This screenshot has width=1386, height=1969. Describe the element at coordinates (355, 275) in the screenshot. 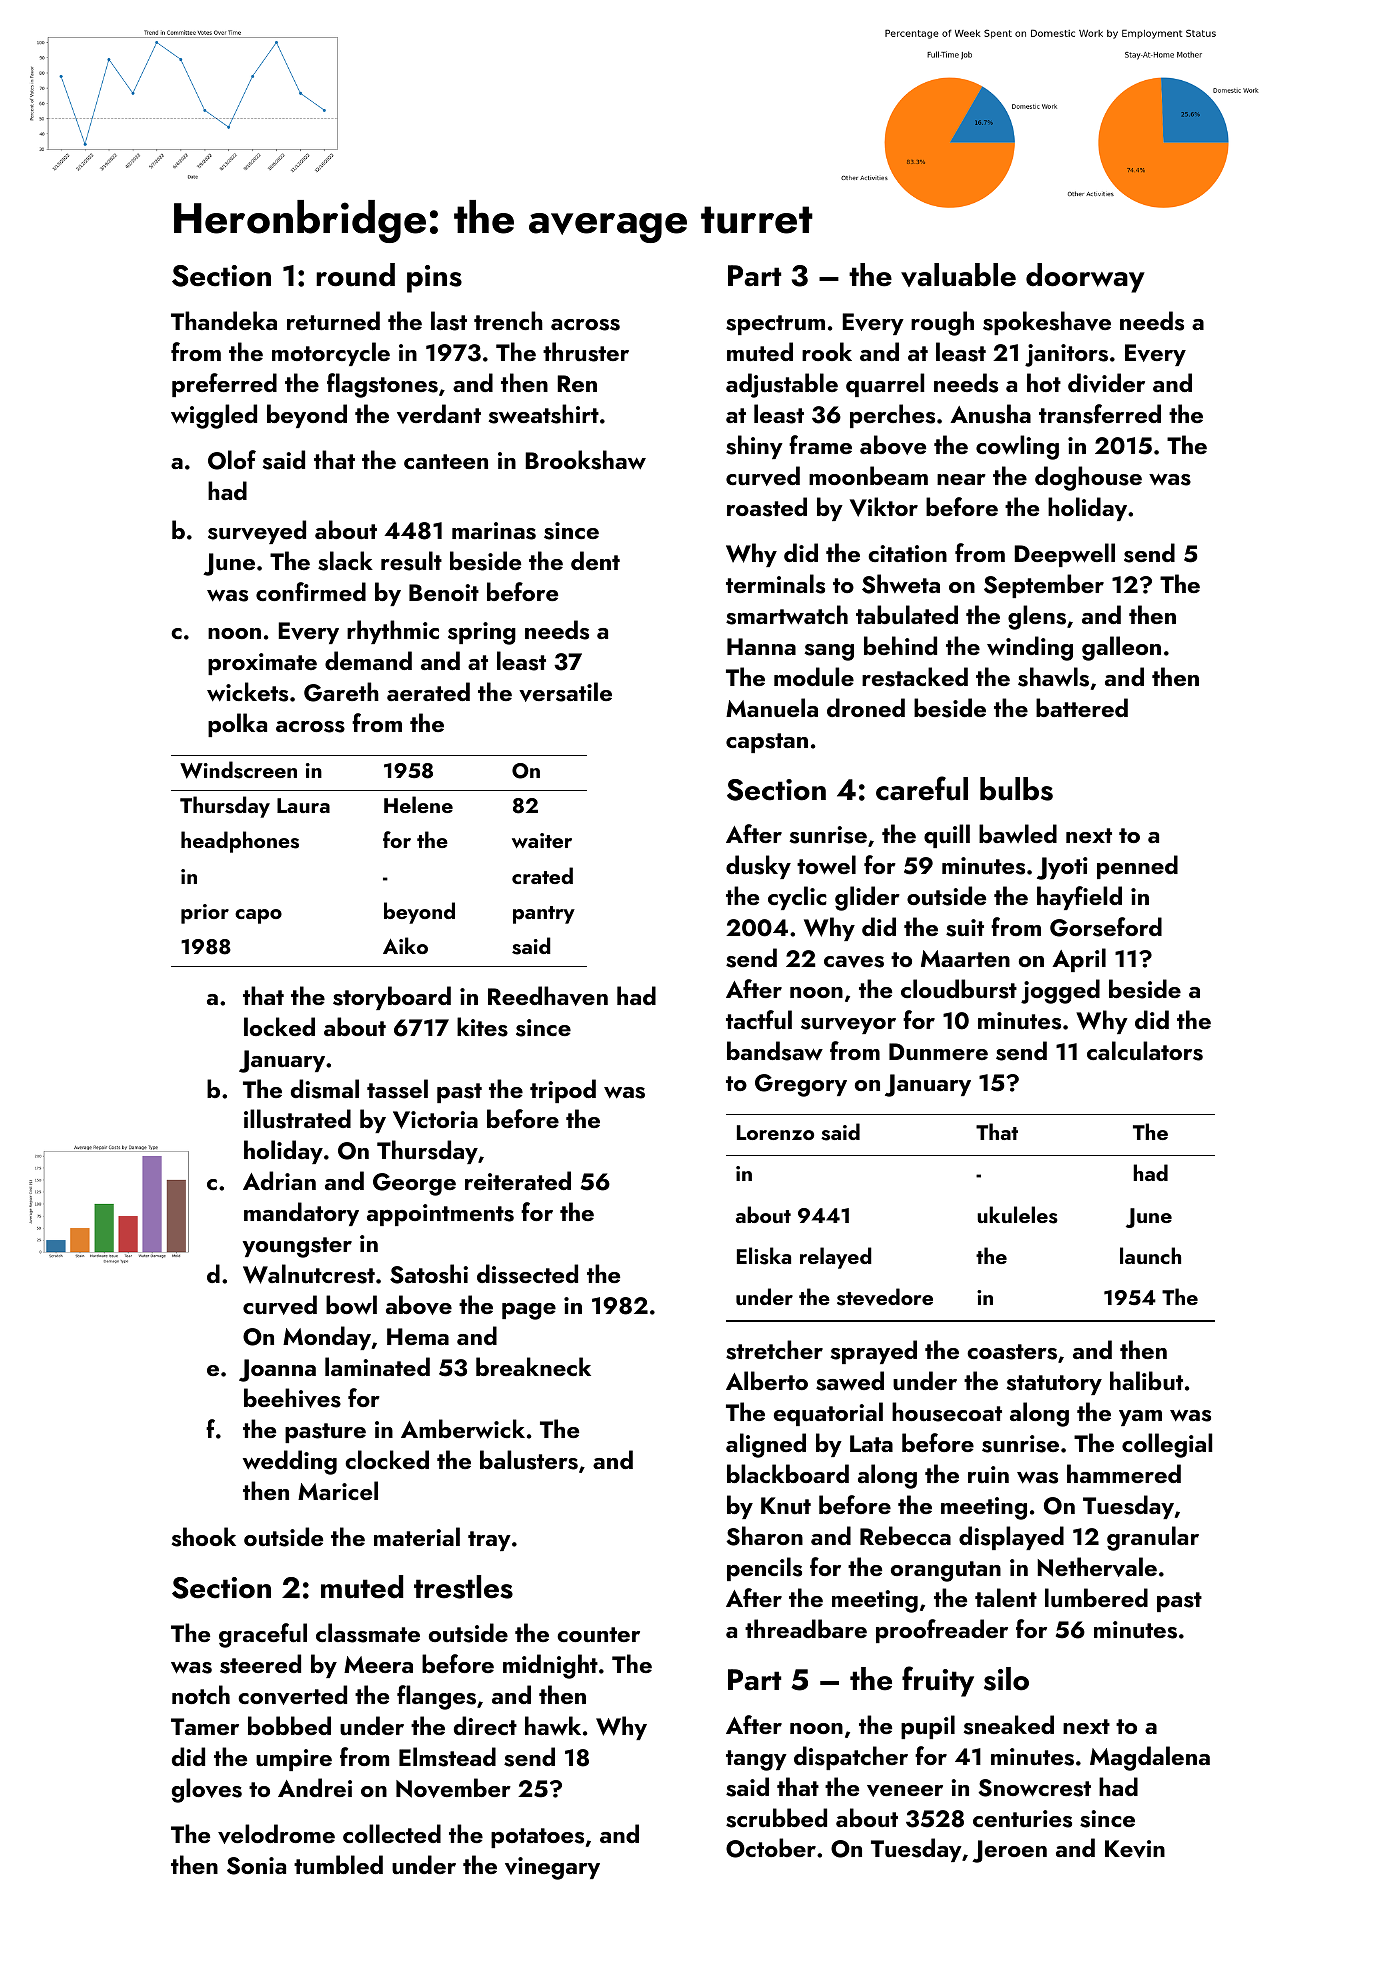

I see `round` at that location.
